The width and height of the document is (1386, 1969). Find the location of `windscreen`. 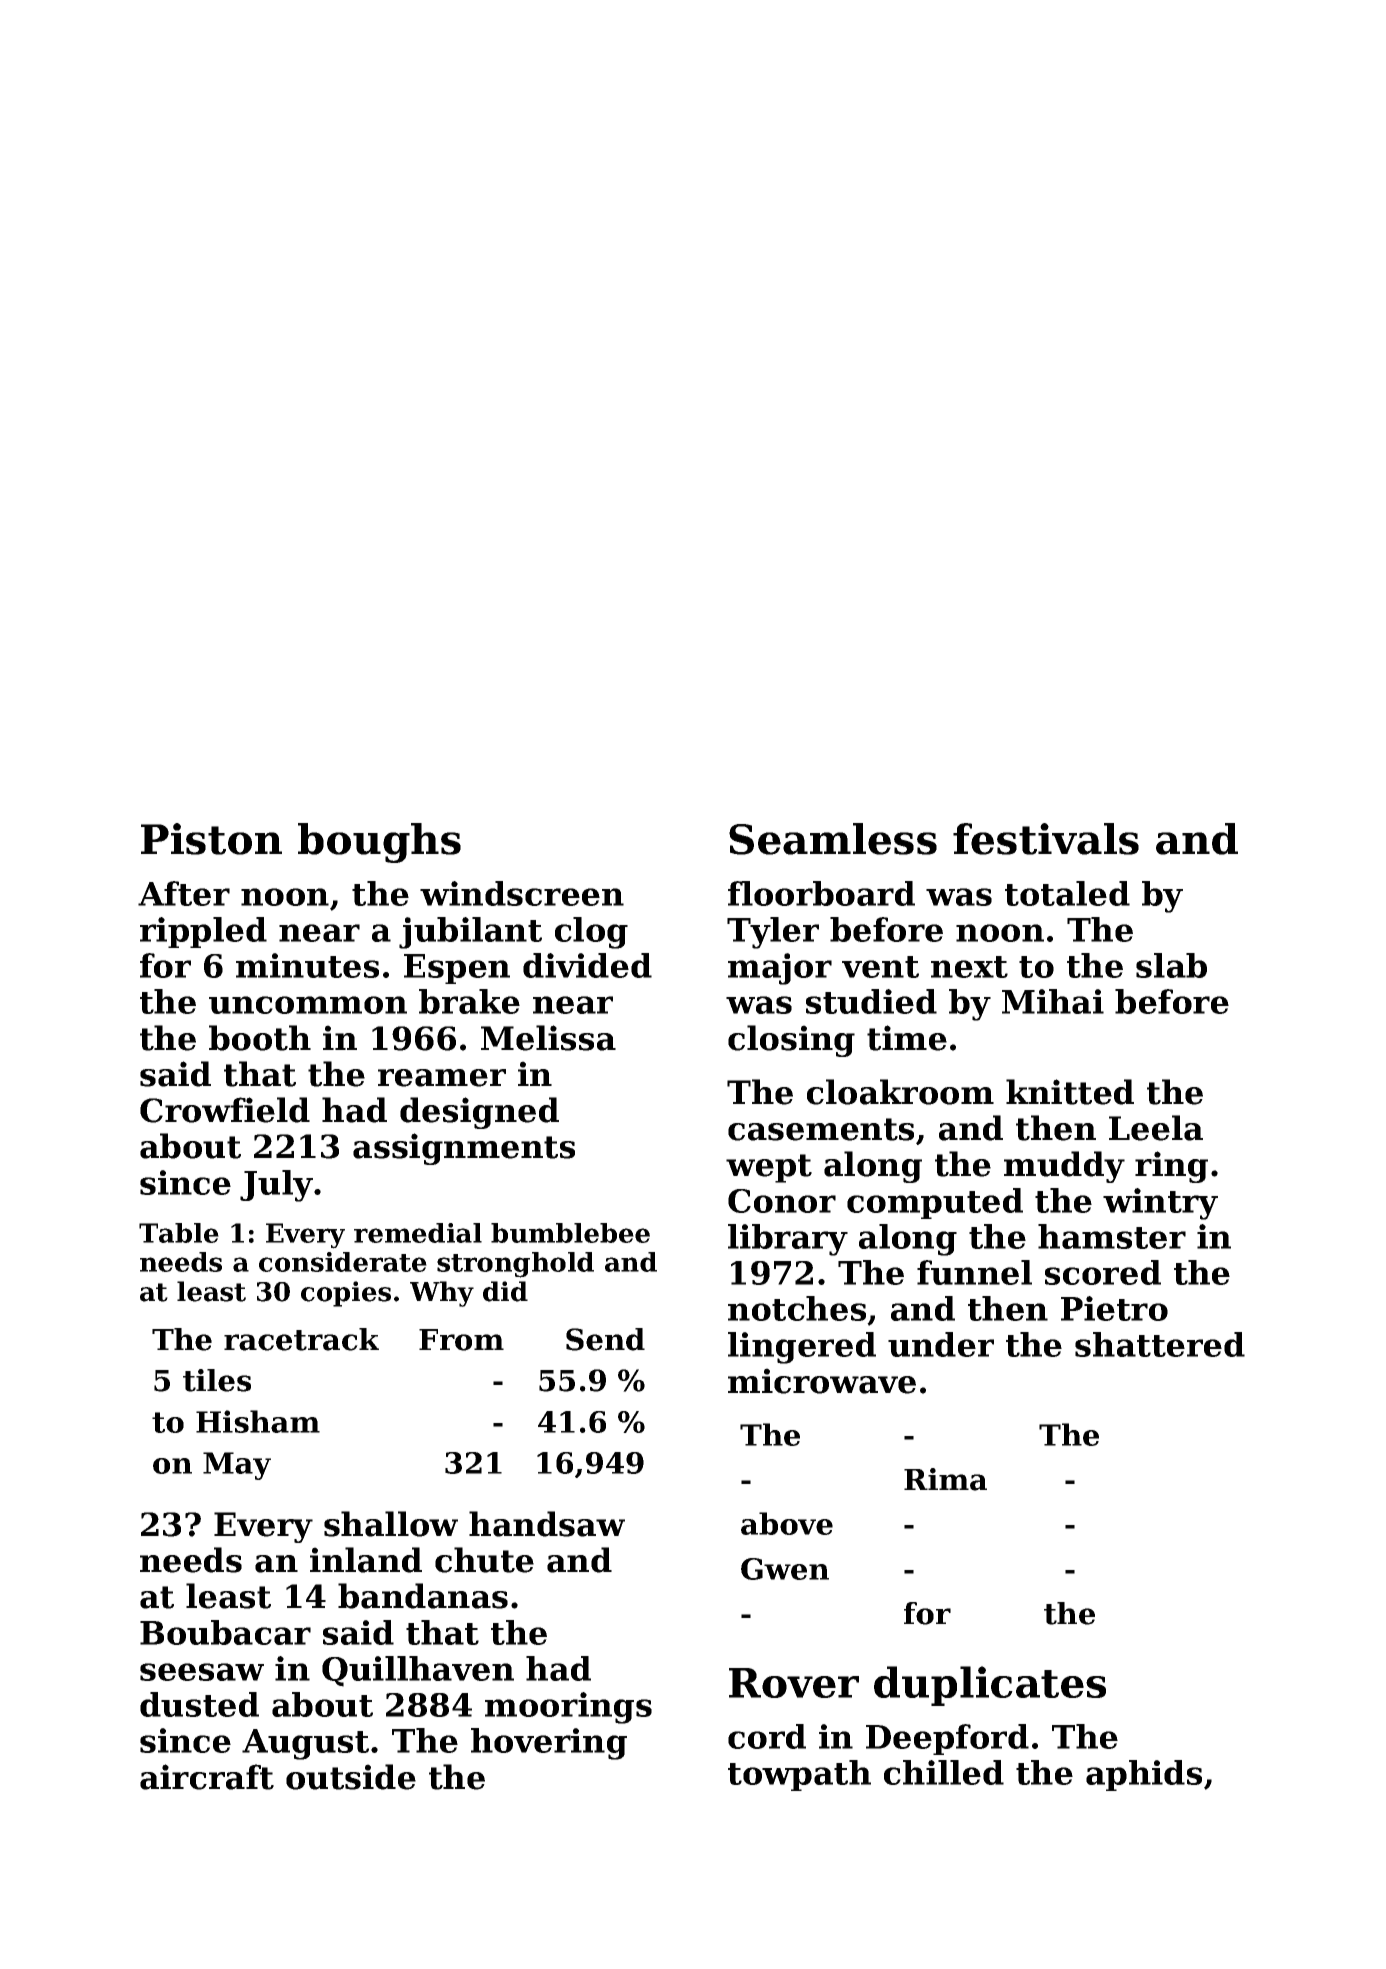

windscreen is located at coordinates (522, 893).
